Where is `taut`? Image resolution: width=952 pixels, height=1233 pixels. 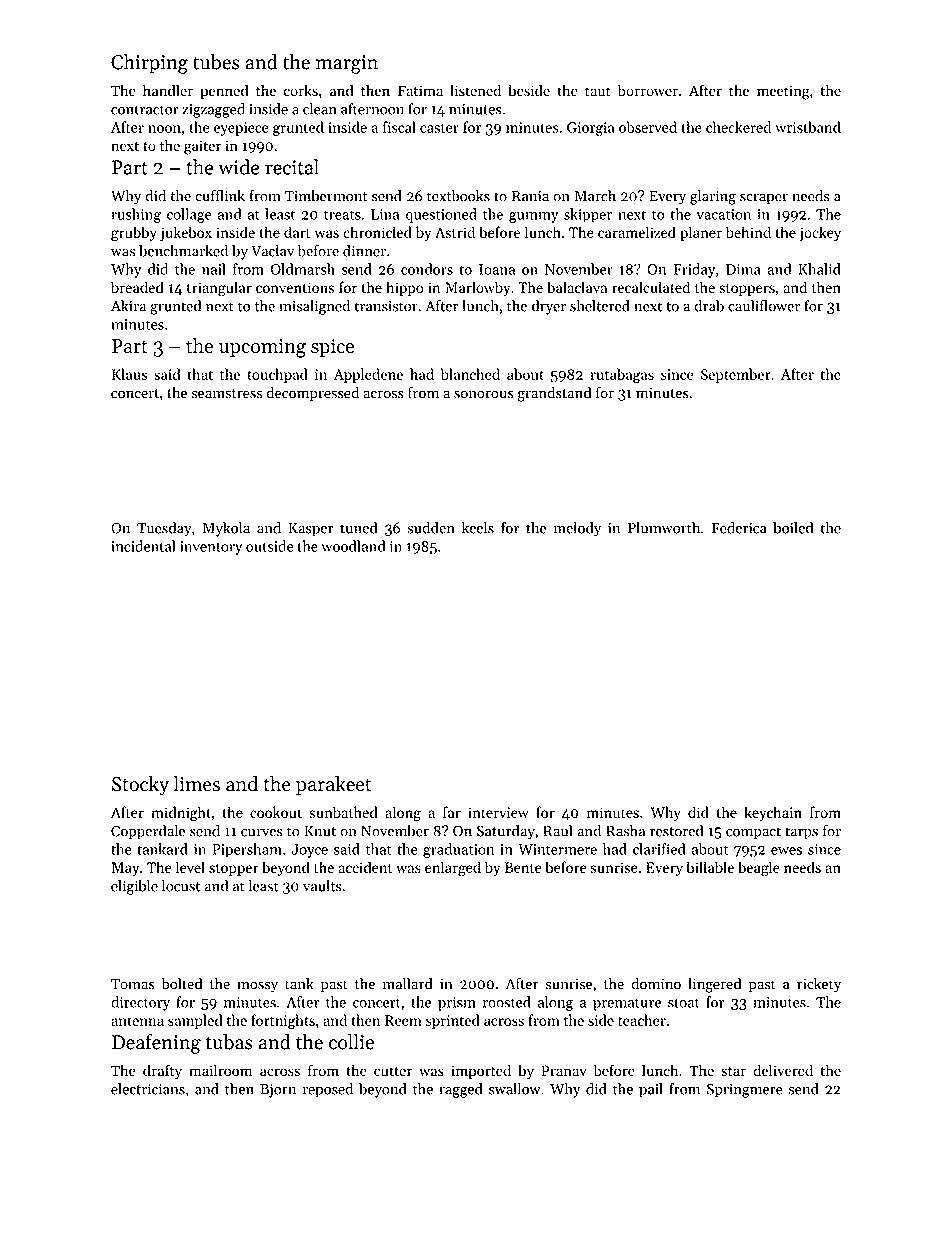 taut is located at coordinates (598, 91).
